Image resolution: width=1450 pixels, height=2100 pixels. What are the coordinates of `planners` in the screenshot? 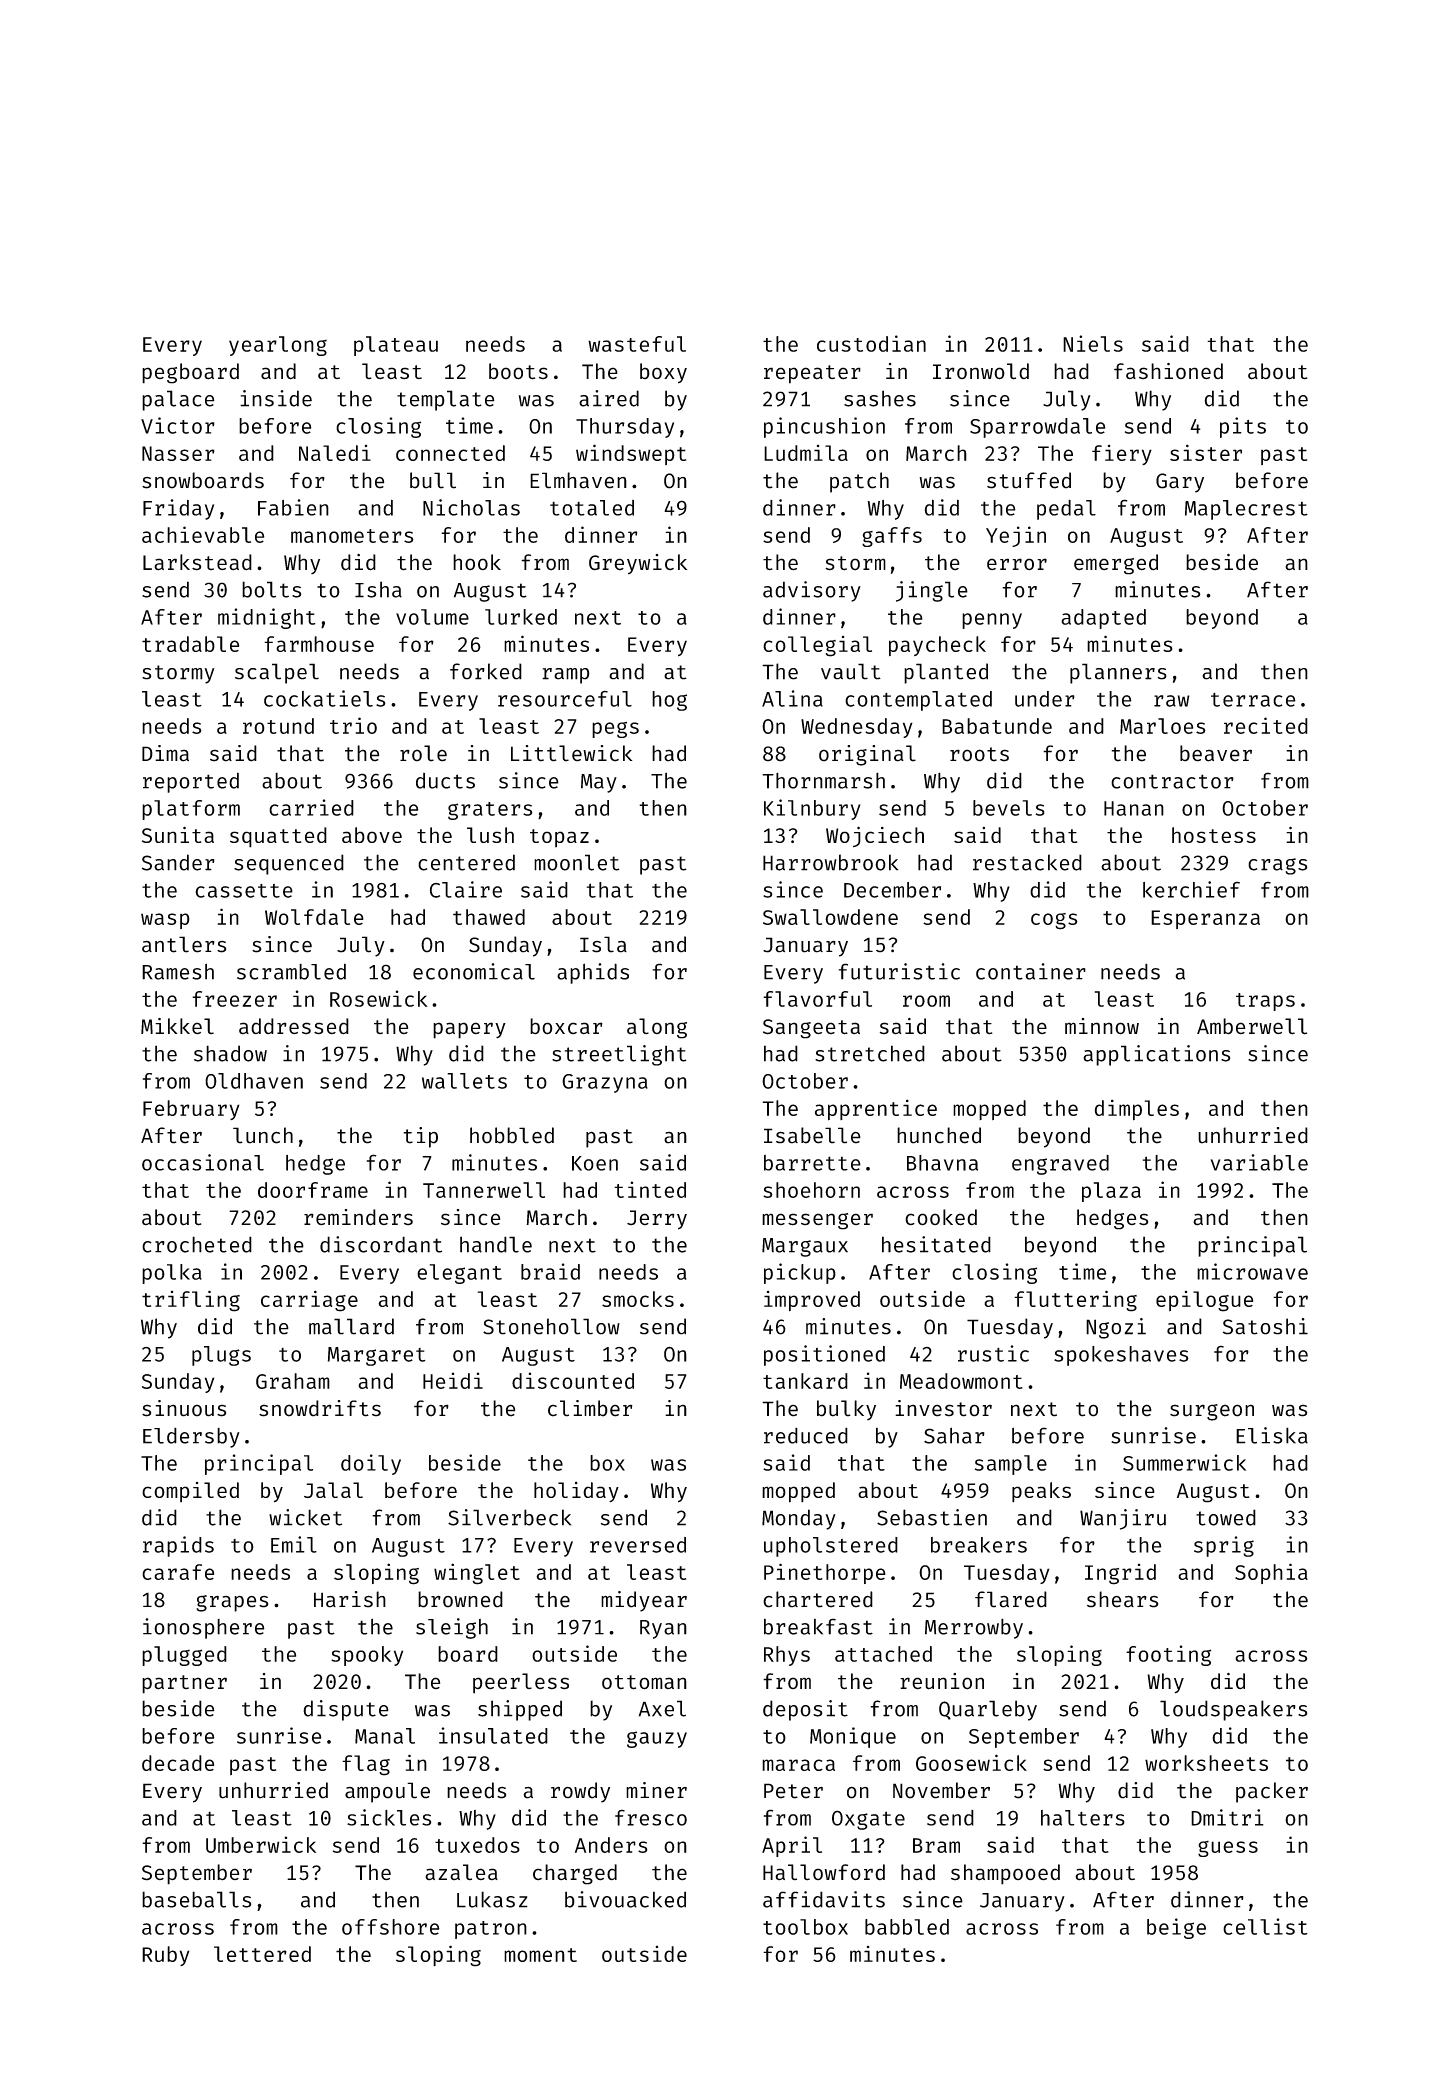 It's located at (1118, 673).
